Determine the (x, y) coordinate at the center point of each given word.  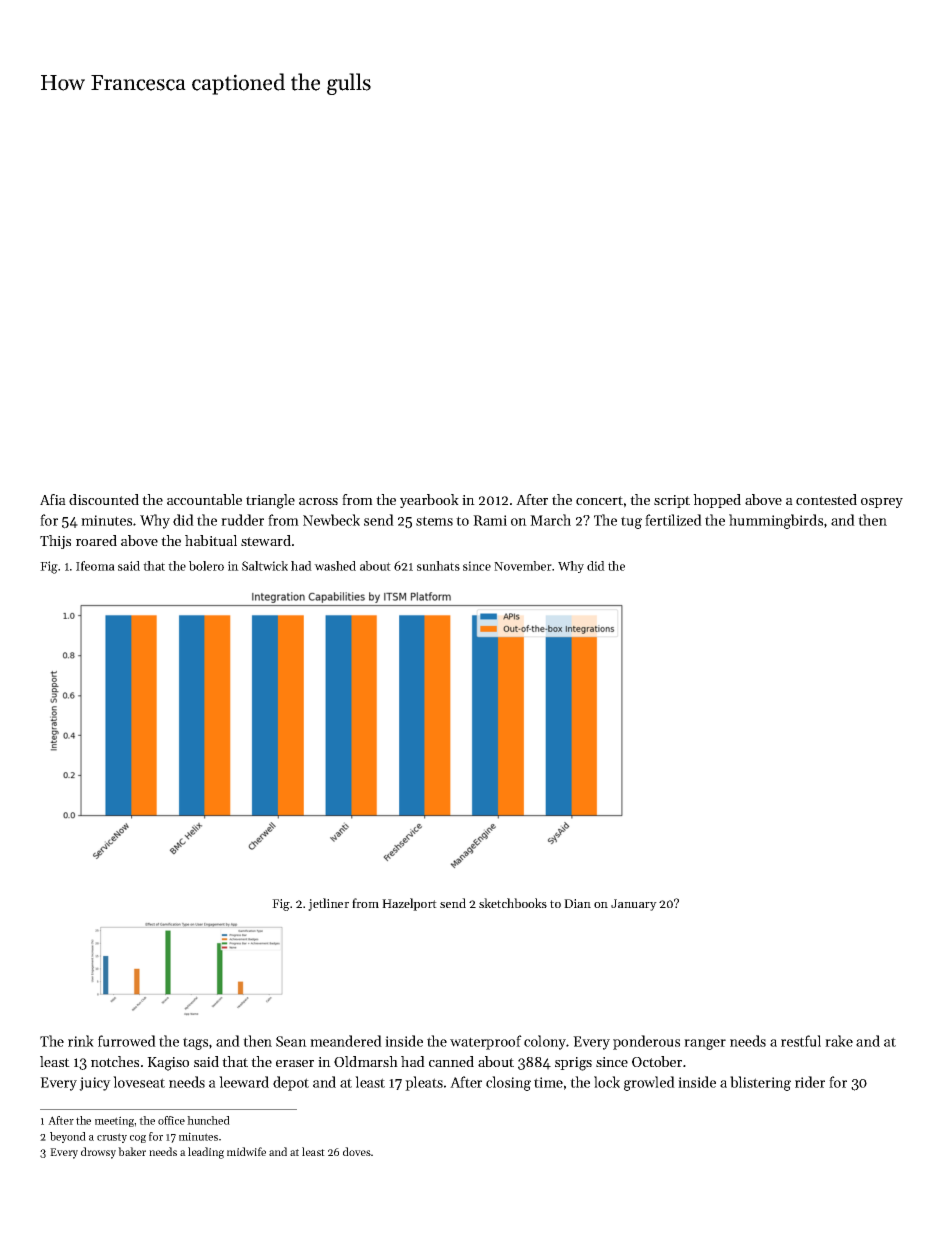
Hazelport (409, 904)
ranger (705, 1044)
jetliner (328, 904)
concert (599, 500)
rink (81, 1041)
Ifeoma (95, 566)
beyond (68, 1137)
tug (631, 522)
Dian (577, 903)
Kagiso (168, 1064)
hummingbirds (776, 521)
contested (826, 499)
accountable (204, 499)
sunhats (438, 566)
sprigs (573, 1064)
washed (335, 566)
